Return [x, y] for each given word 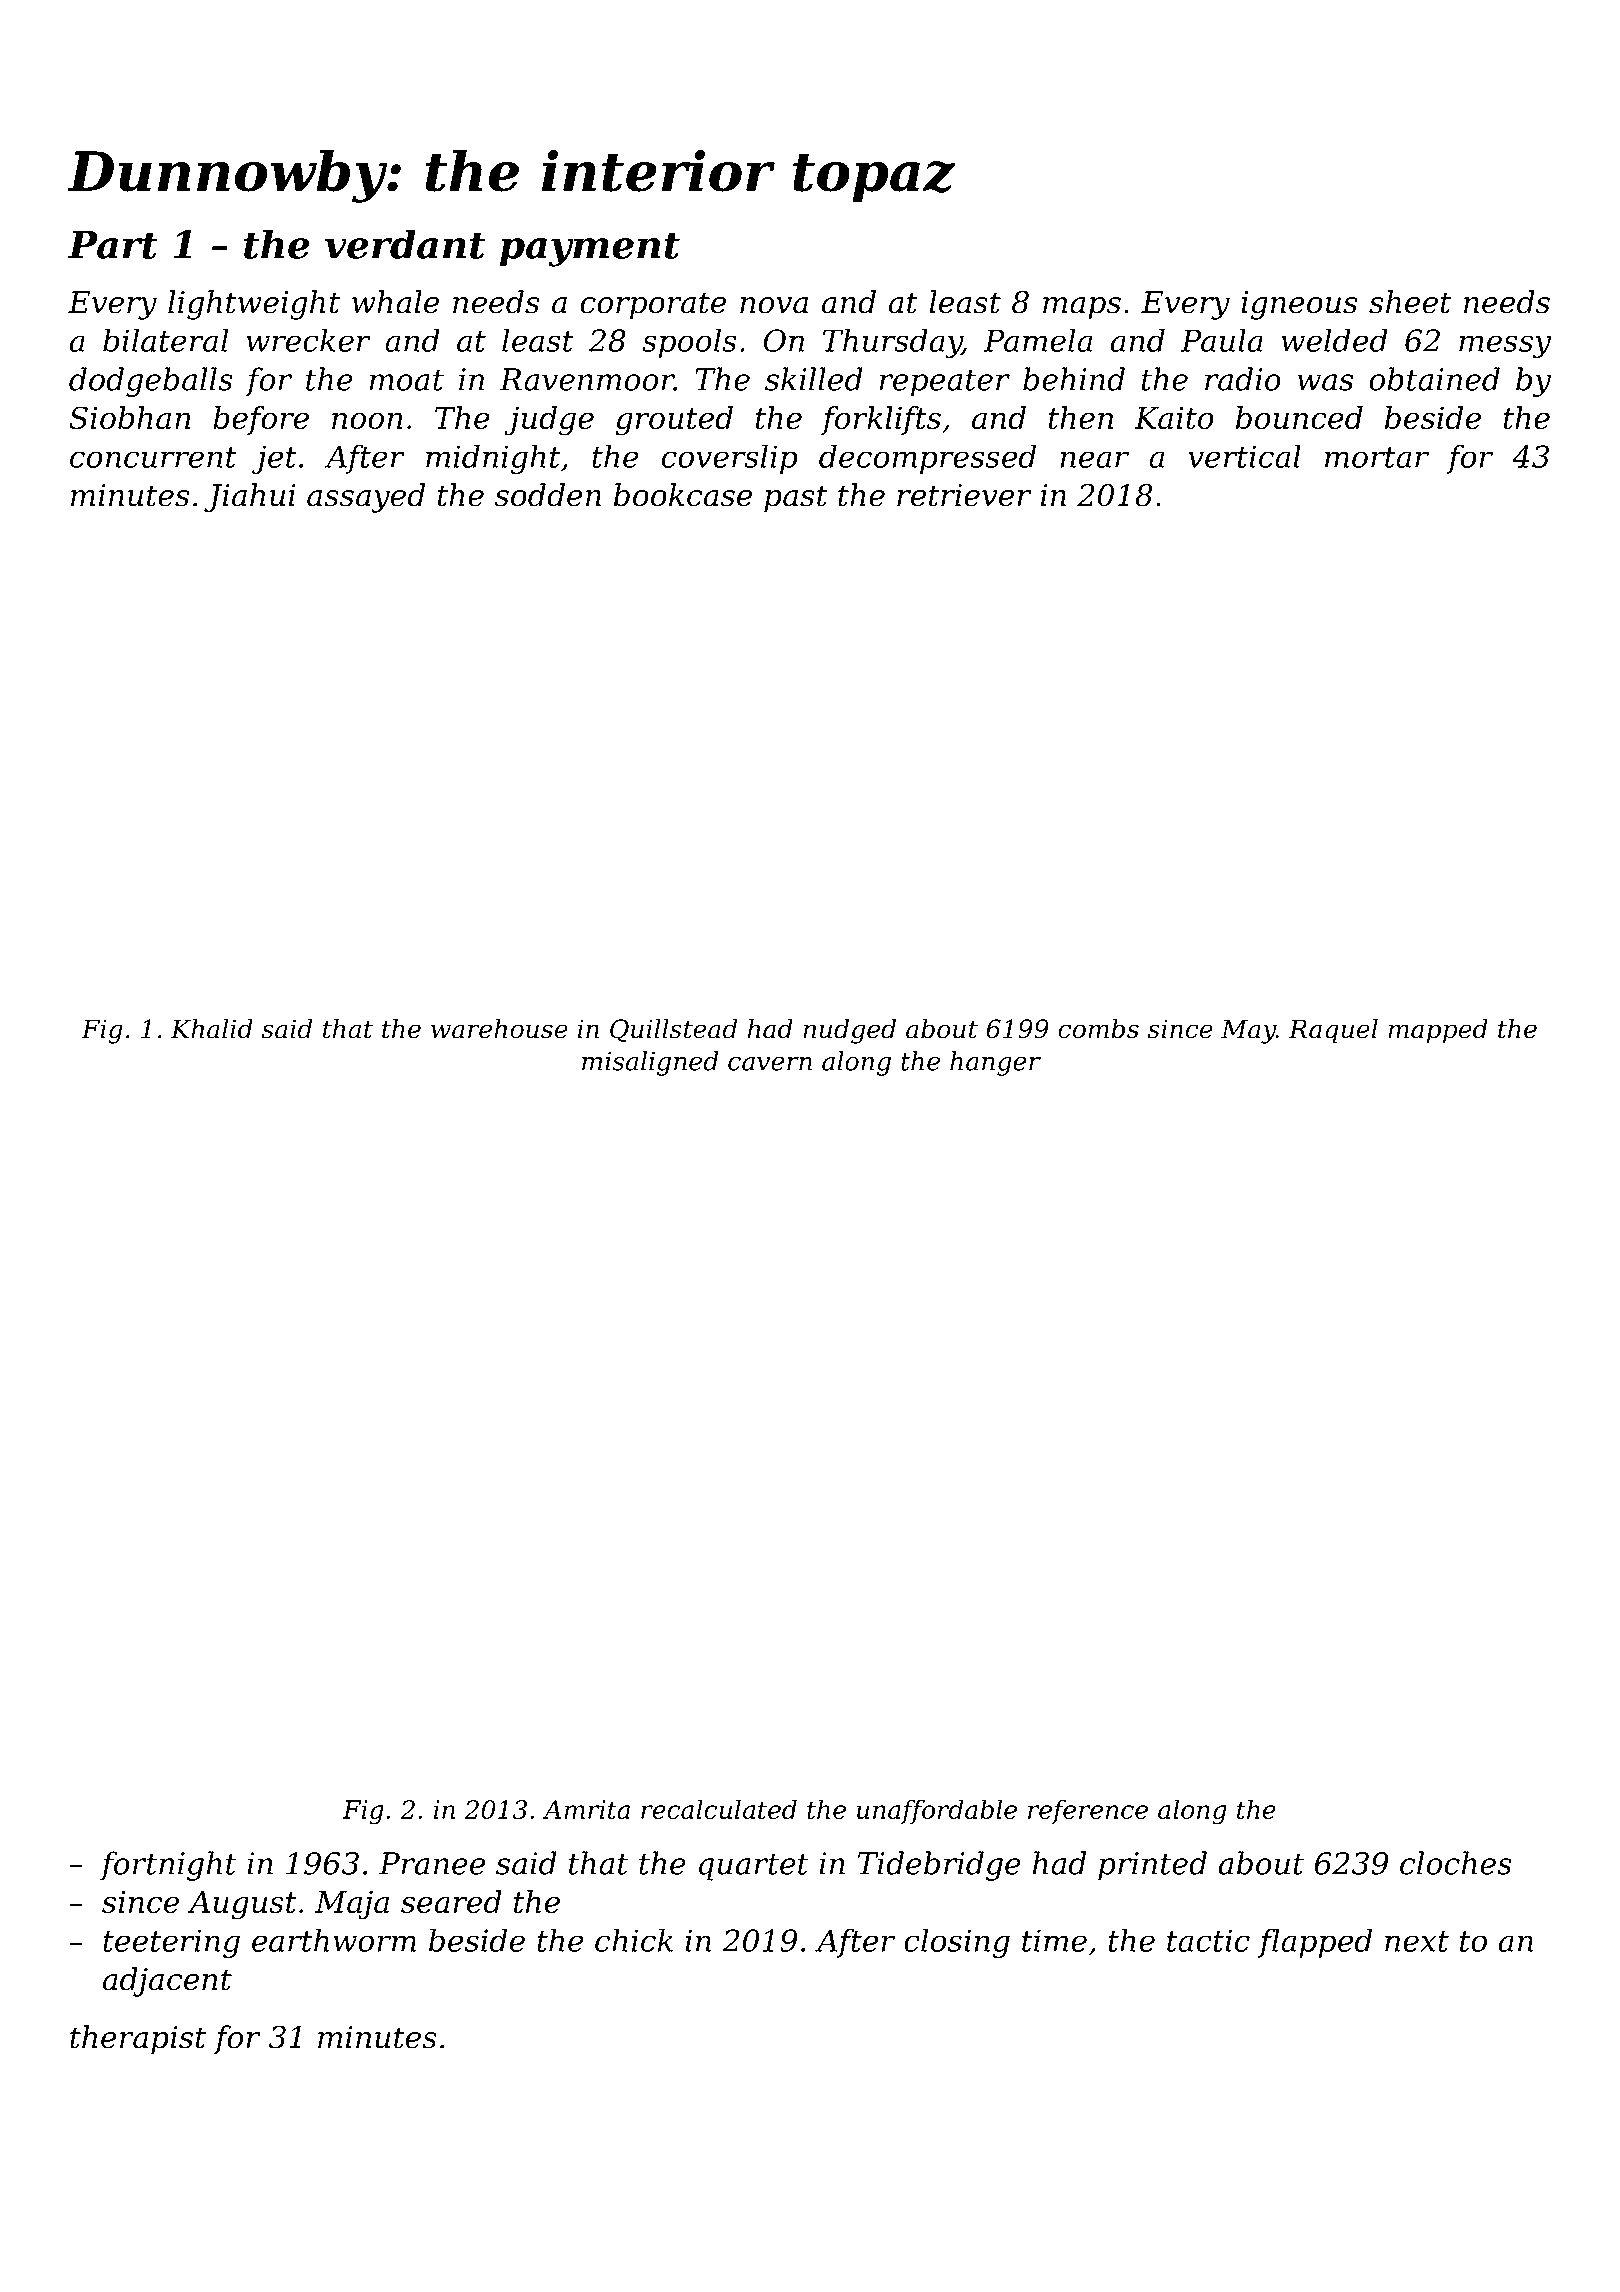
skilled [814, 379]
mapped [1438, 1031]
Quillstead [673, 1030]
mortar [1377, 457]
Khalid [212, 1029]
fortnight [168, 1866]
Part [113, 244]
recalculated [719, 1809]
